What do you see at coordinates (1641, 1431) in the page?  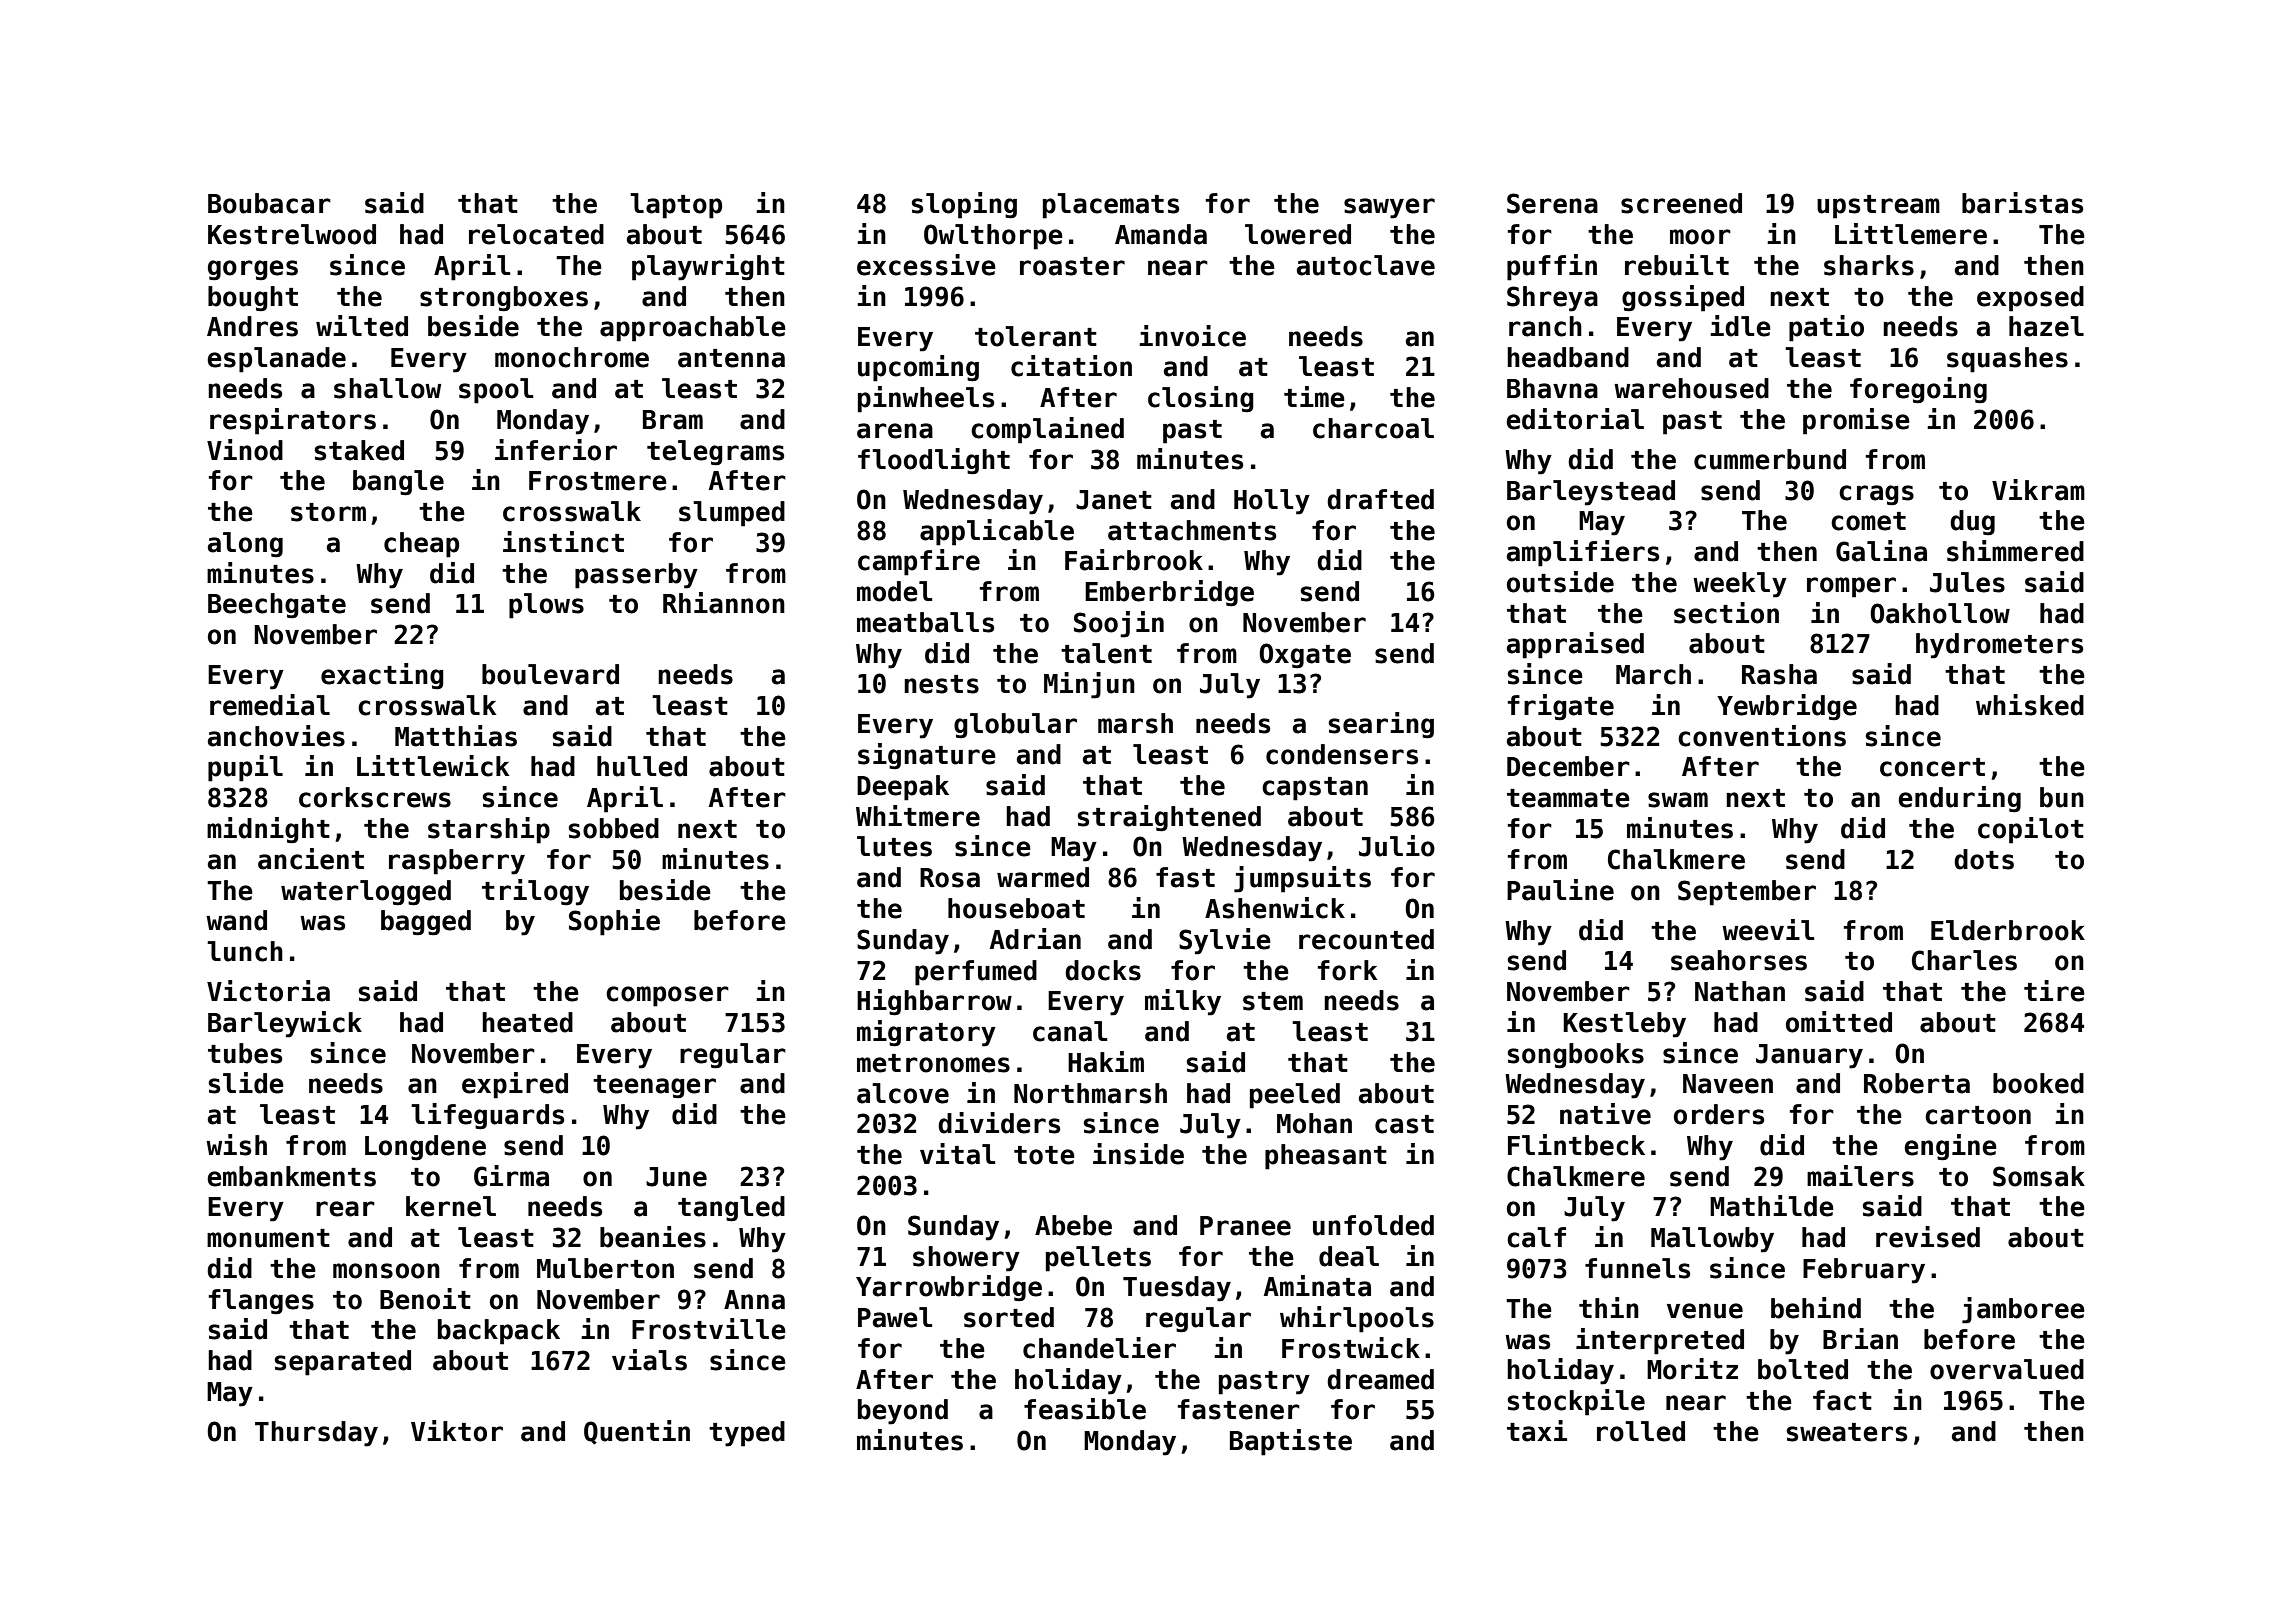 I see `rolled` at bounding box center [1641, 1431].
